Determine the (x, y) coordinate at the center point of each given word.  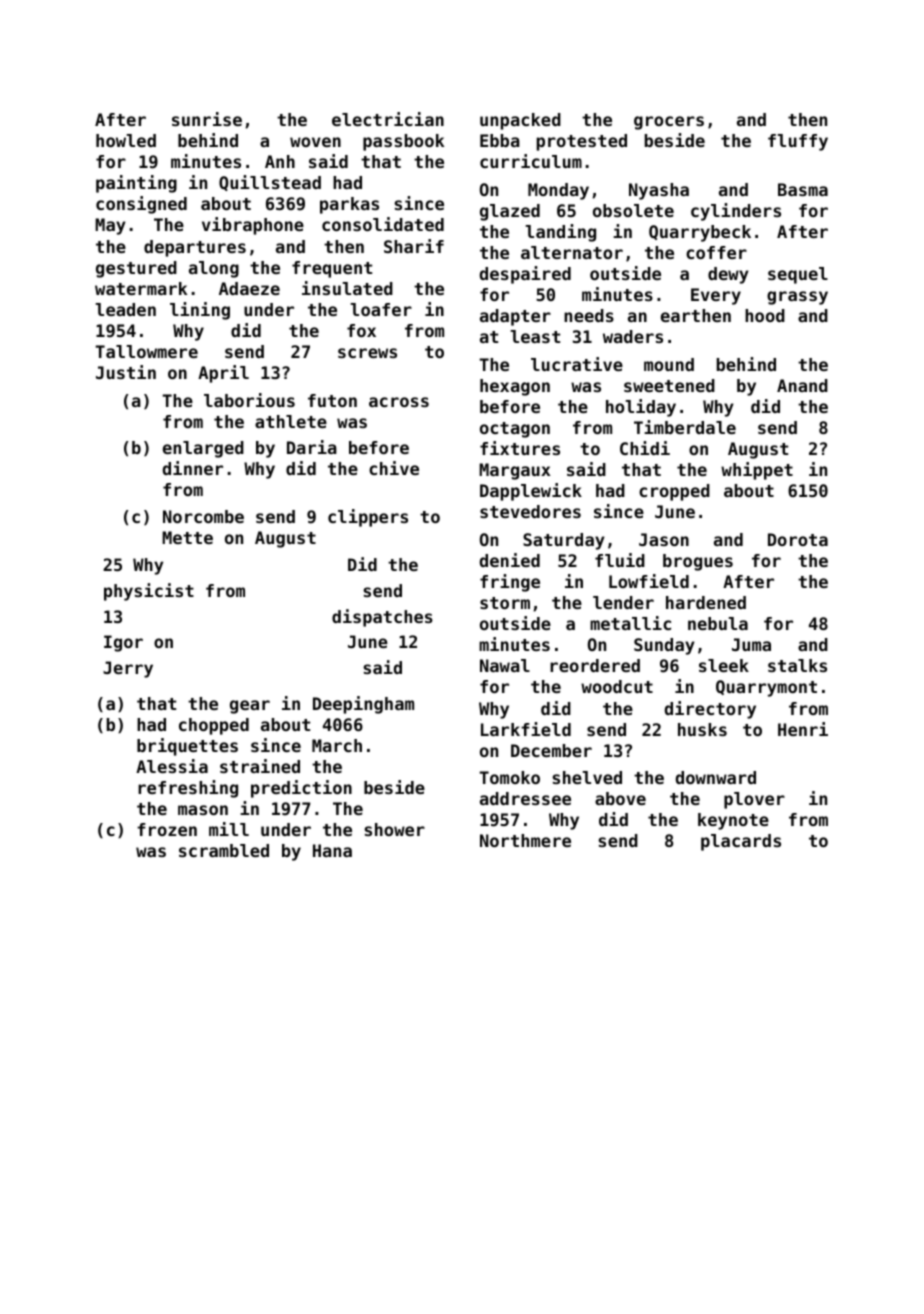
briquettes (187, 747)
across (399, 402)
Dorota (798, 539)
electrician (388, 119)
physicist (149, 592)
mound (669, 364)
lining (200, 311)
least (535, 336)
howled (126, 140)
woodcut (617, 686)
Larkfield (526, 729)
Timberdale (685, 427)
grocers (669, 123)
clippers (368, 518)
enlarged (203, 449)
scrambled (224, 850)
